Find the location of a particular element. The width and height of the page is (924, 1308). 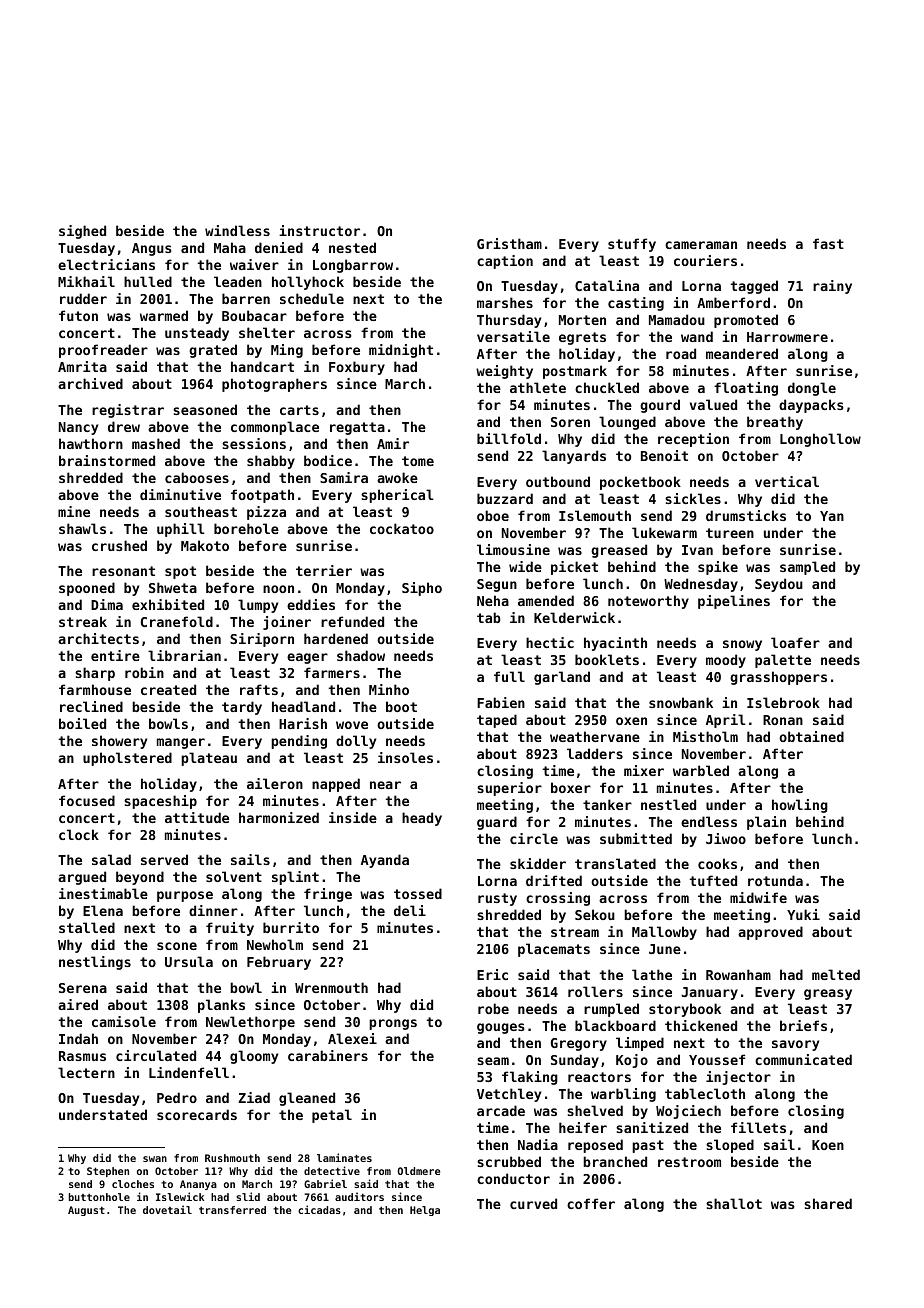

napped is located at coordinates (336, 785).
